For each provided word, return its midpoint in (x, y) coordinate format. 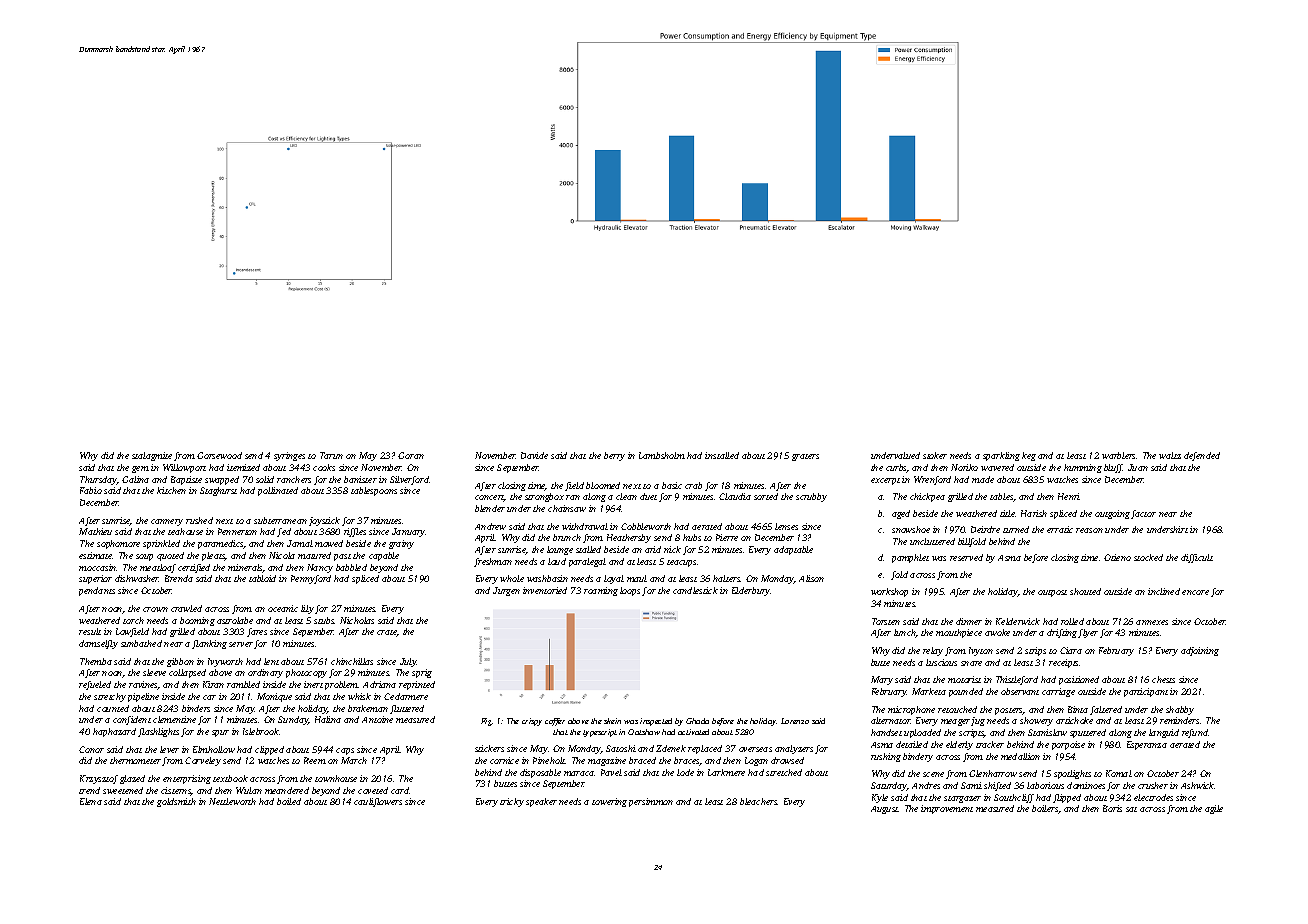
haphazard (114, 732)
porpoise (1068, 745)
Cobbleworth (646, 526)
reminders (1179, 720)
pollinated (278, 491)
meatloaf (158, 568)
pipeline (143, 697)
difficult (1197, 558)
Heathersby (629, 538)
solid (265, 479)
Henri (1069, 496)
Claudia (735, 496)
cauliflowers (378, 802)
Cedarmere (406, 696)
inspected (656, 722)
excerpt (885, 481)
